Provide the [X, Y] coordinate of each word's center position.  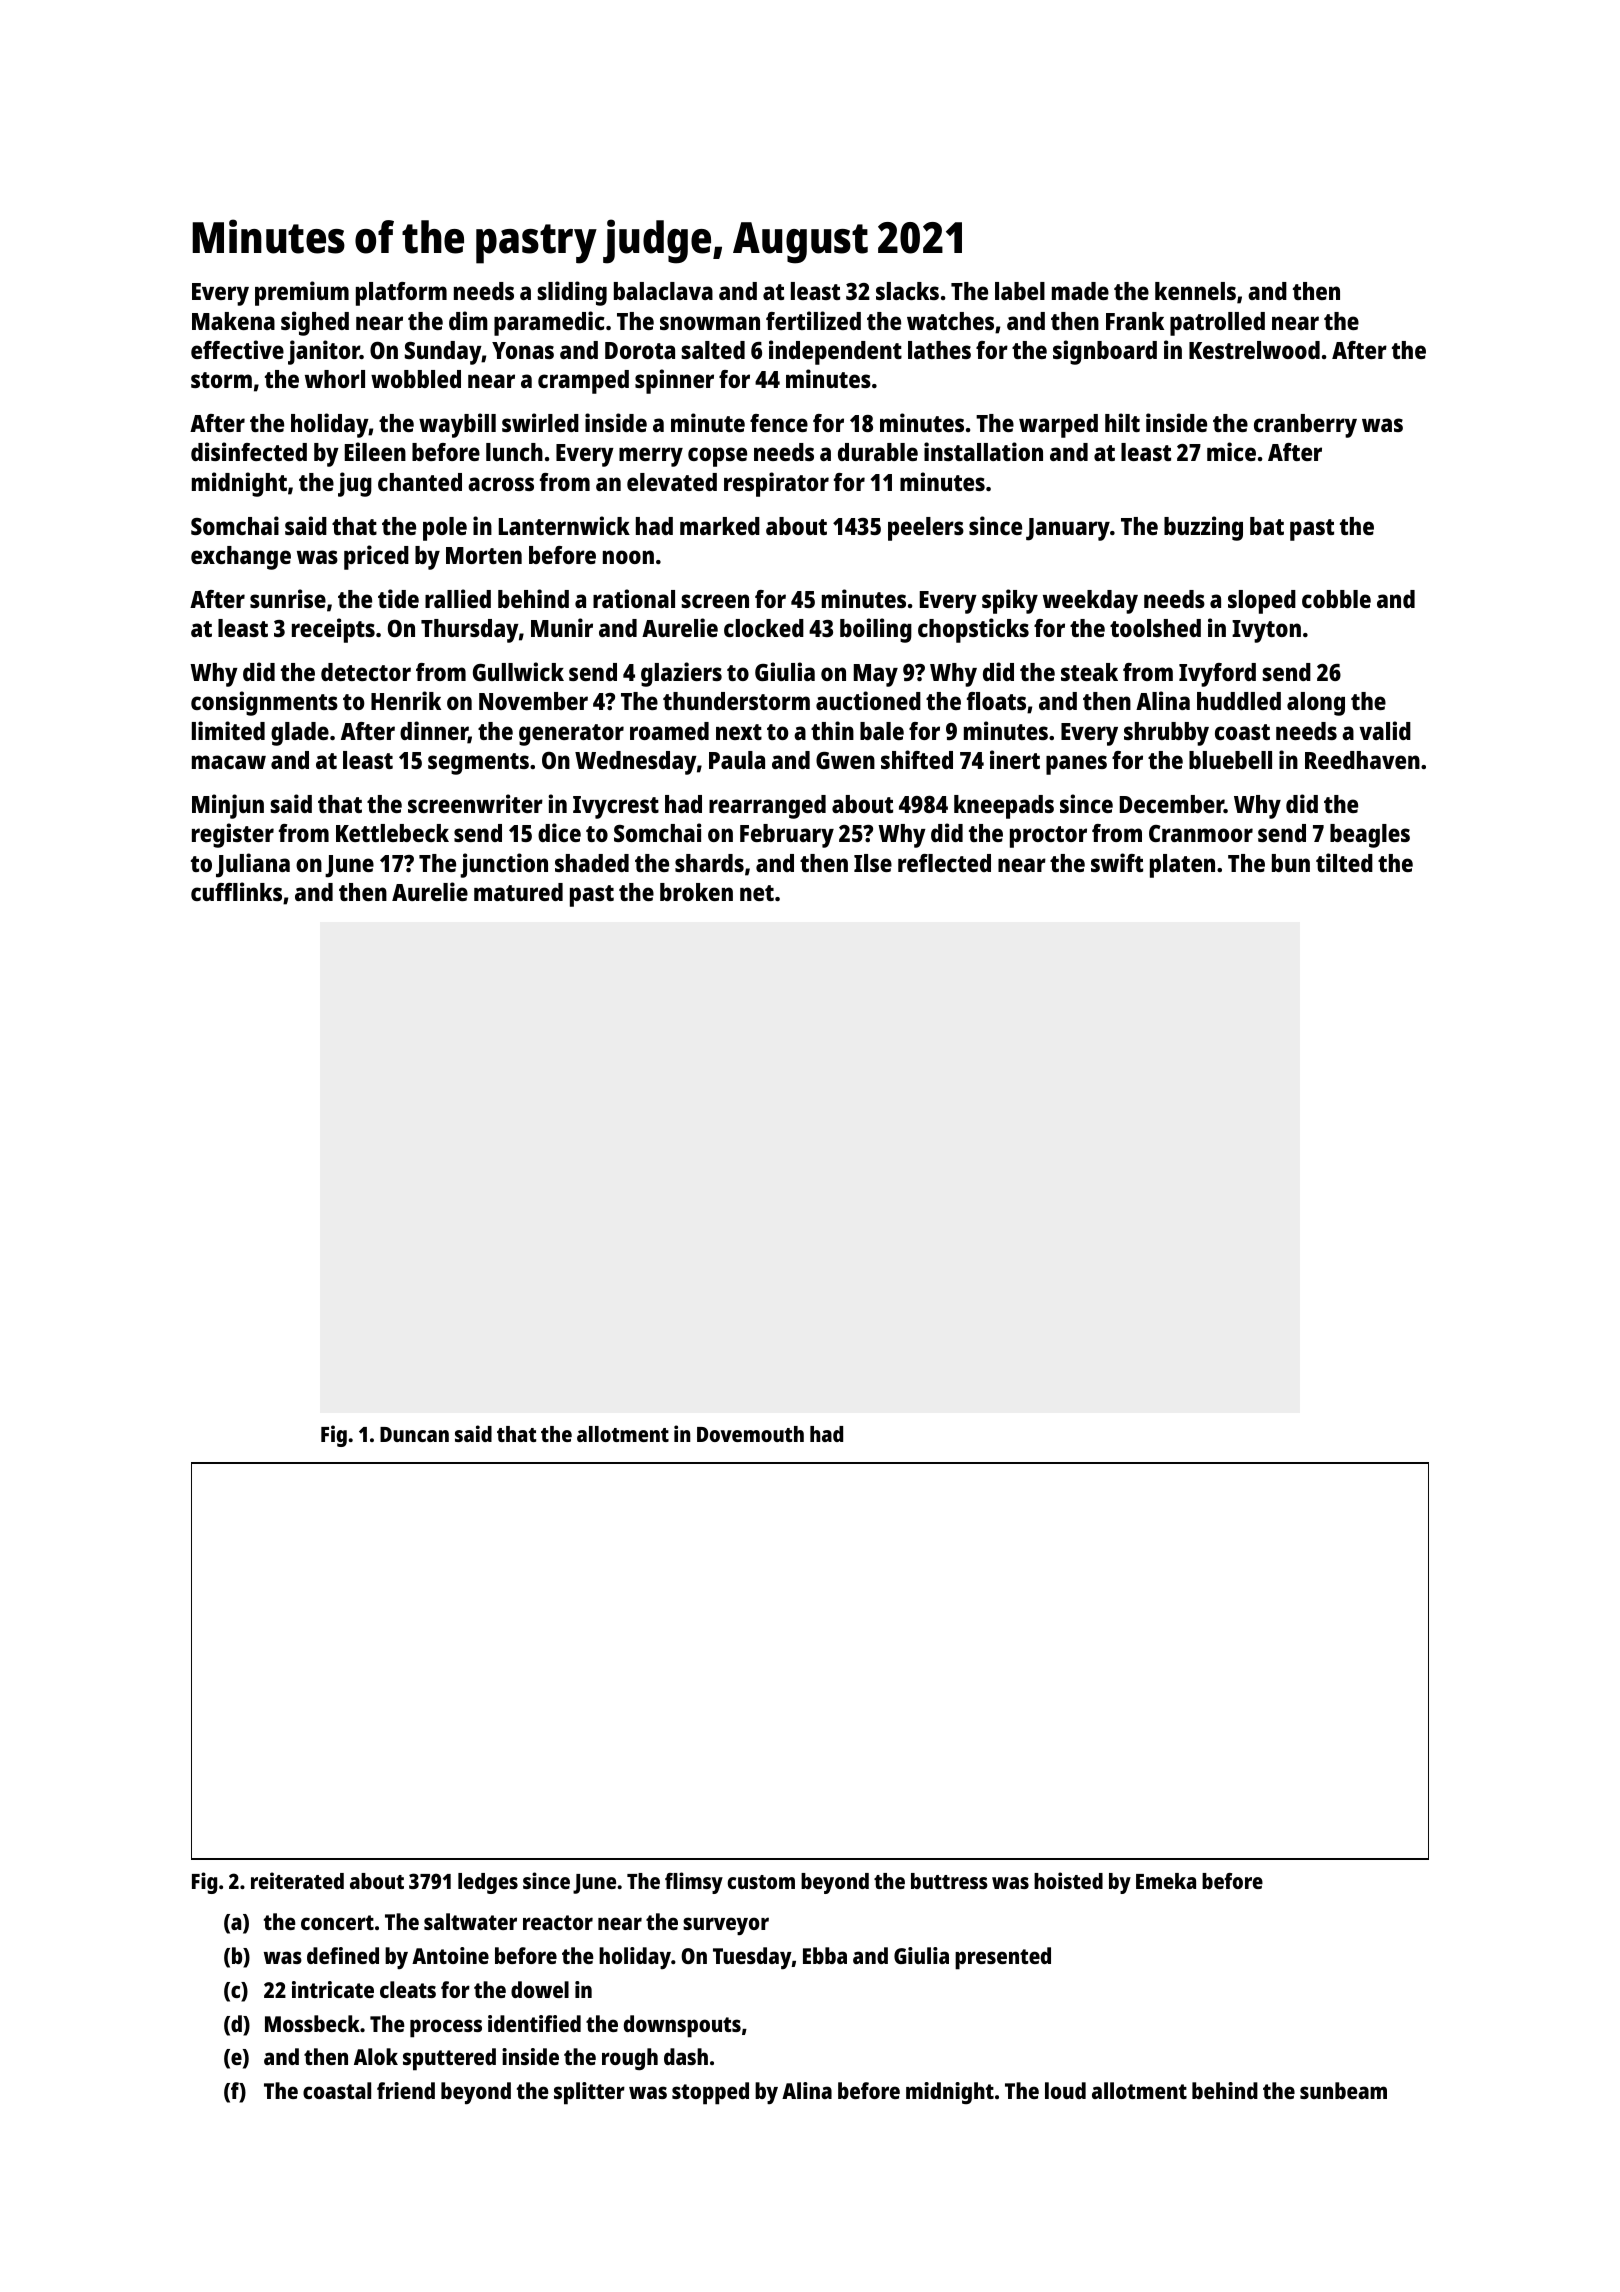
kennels [1195, 291]
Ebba [825, 1955]
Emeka [1166, 1881]
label [1020, 291]
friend [406, 2090]
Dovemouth [750, 1434]
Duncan [414, 1434]
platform [401, 294]
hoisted [1068, 1880]
